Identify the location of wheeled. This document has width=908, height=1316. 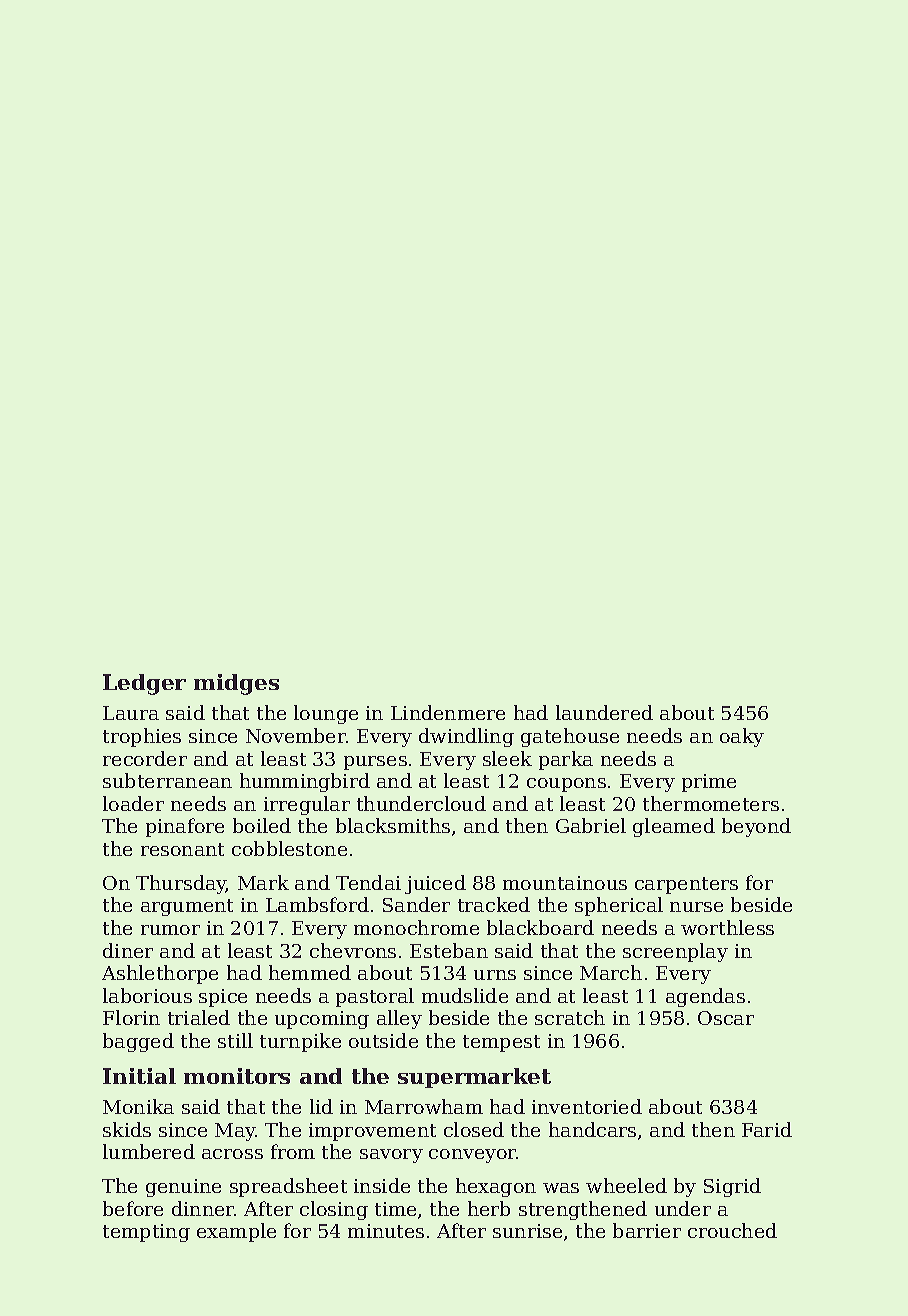
(626, 1185).
